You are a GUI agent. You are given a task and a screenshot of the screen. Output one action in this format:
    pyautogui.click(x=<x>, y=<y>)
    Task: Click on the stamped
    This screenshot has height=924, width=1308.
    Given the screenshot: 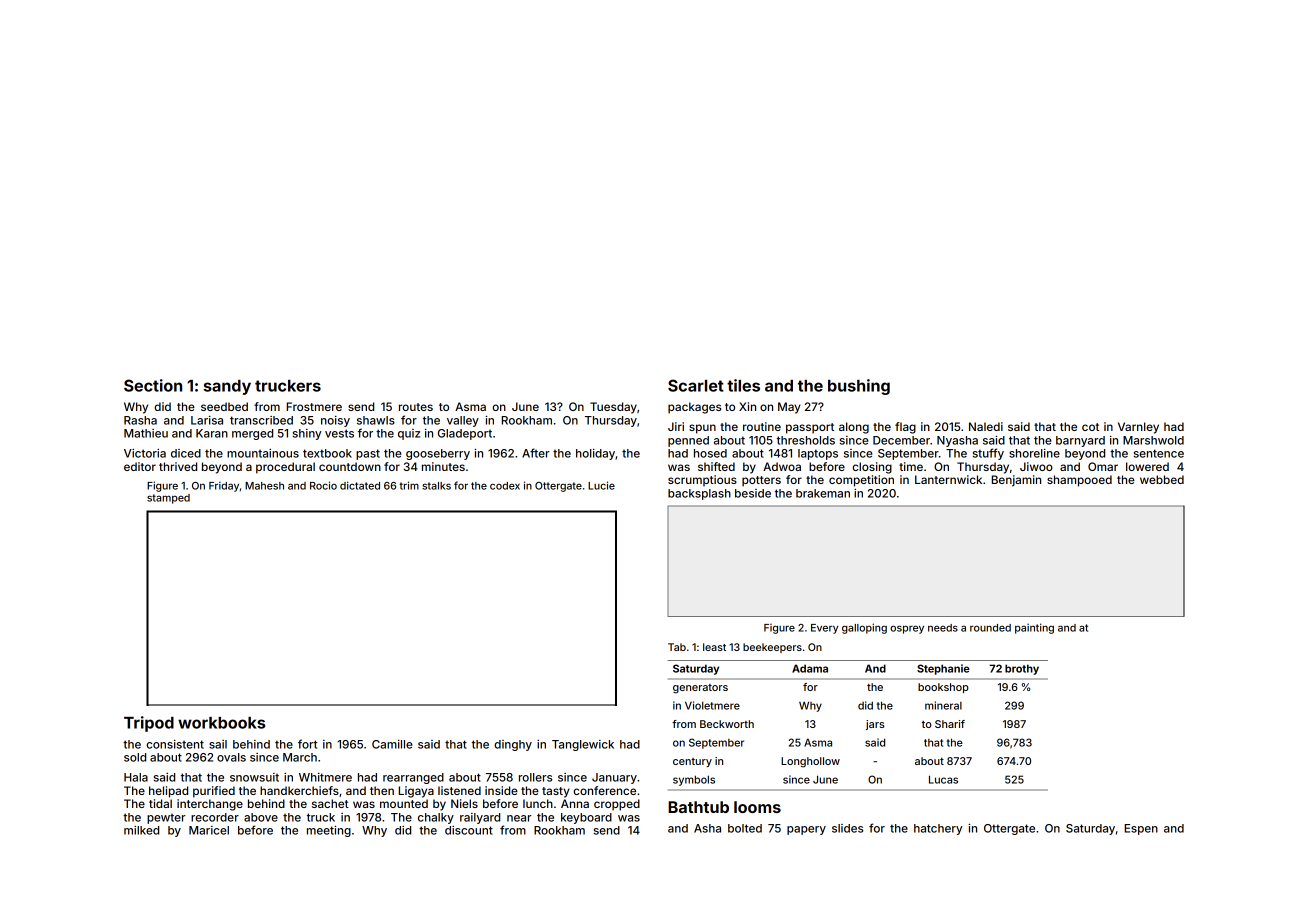 What is the action you would take?
    pyautogui.click(x=168, y=499)
